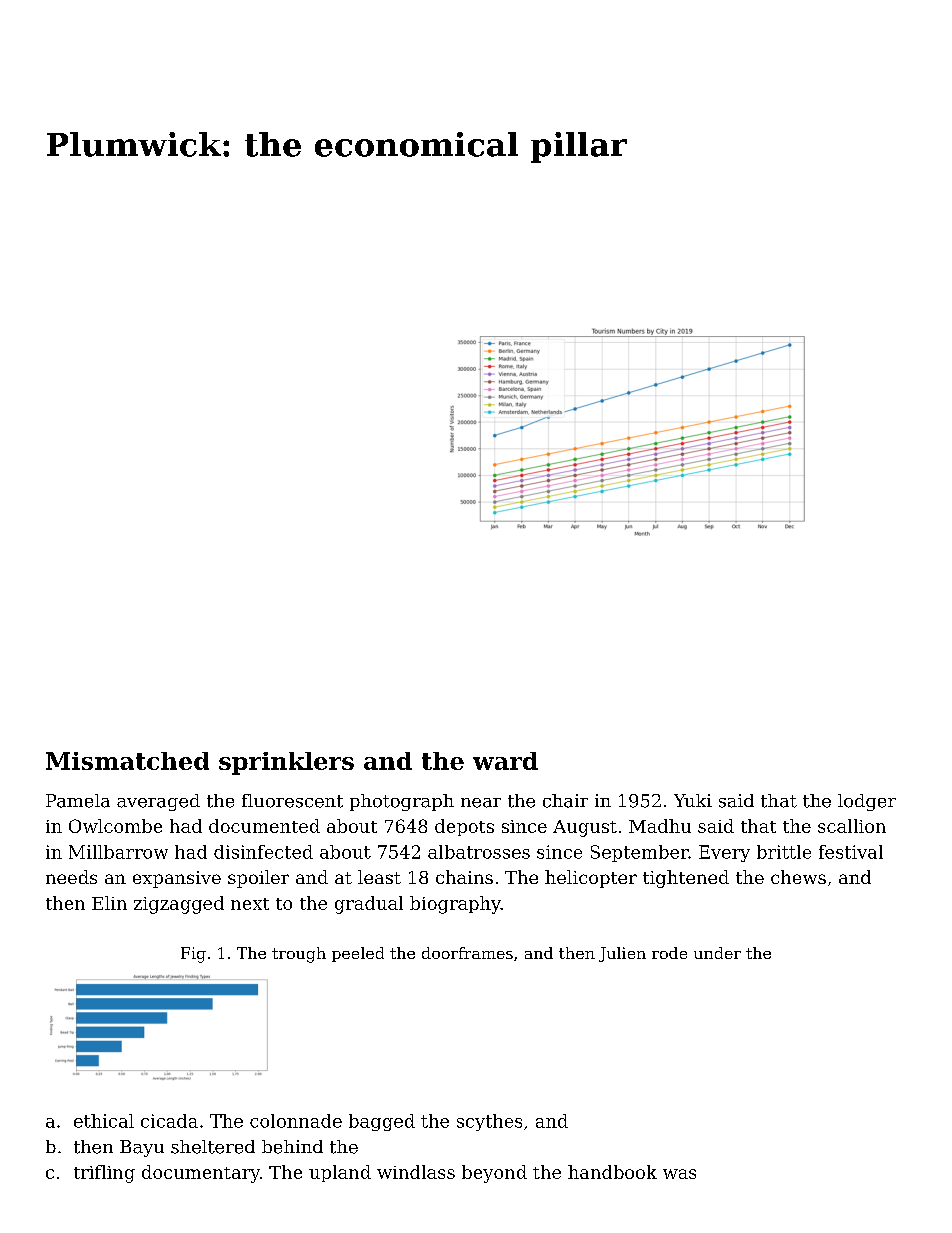 The width and height of the document is (952, 1233). Describe the element at coordinates (299, 955) in the document. I see `trough` at that location.
